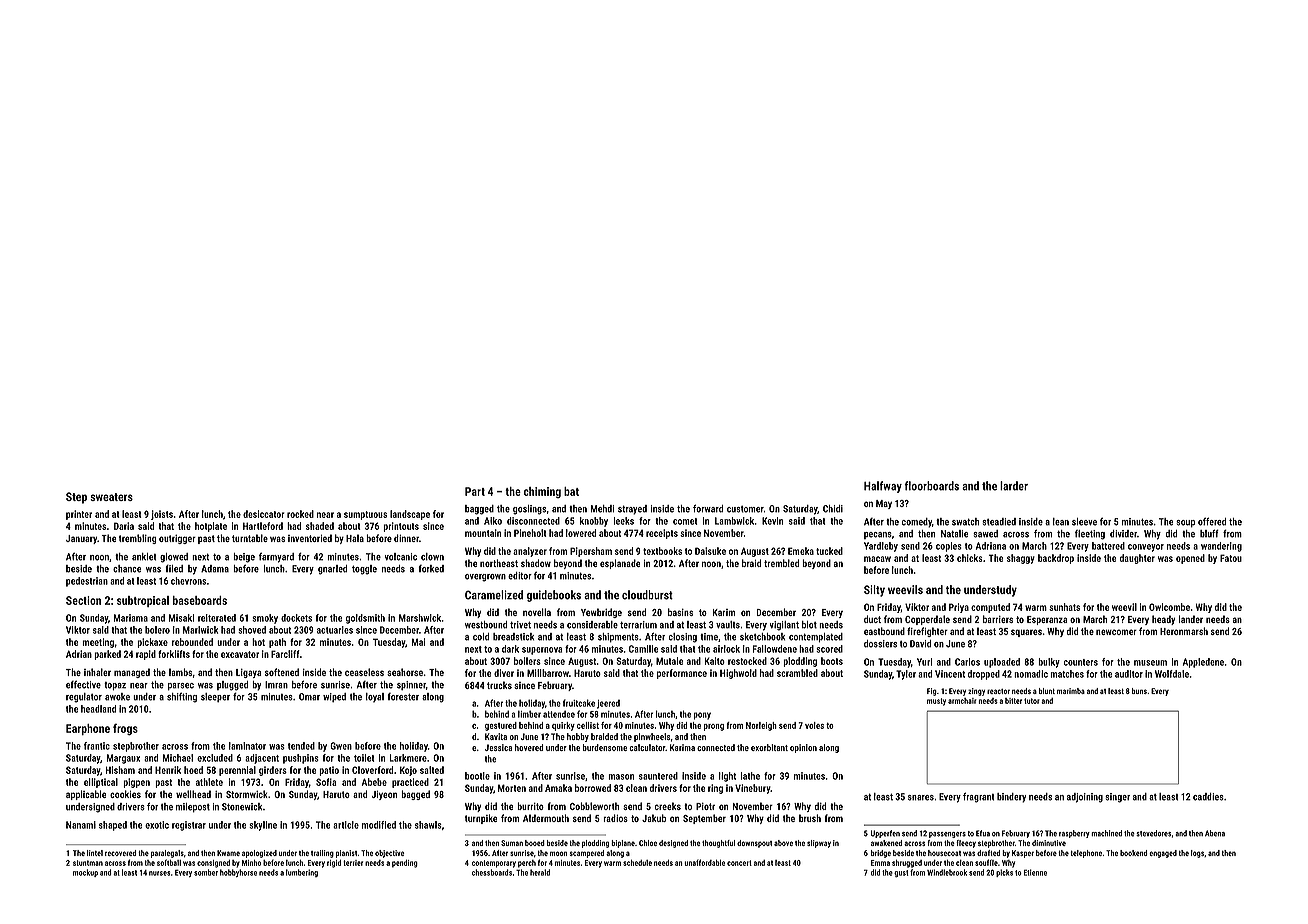  What do you see at coordinates (513, 637) in the page?
I see `breadstick` at bounding box center [513, 637].
